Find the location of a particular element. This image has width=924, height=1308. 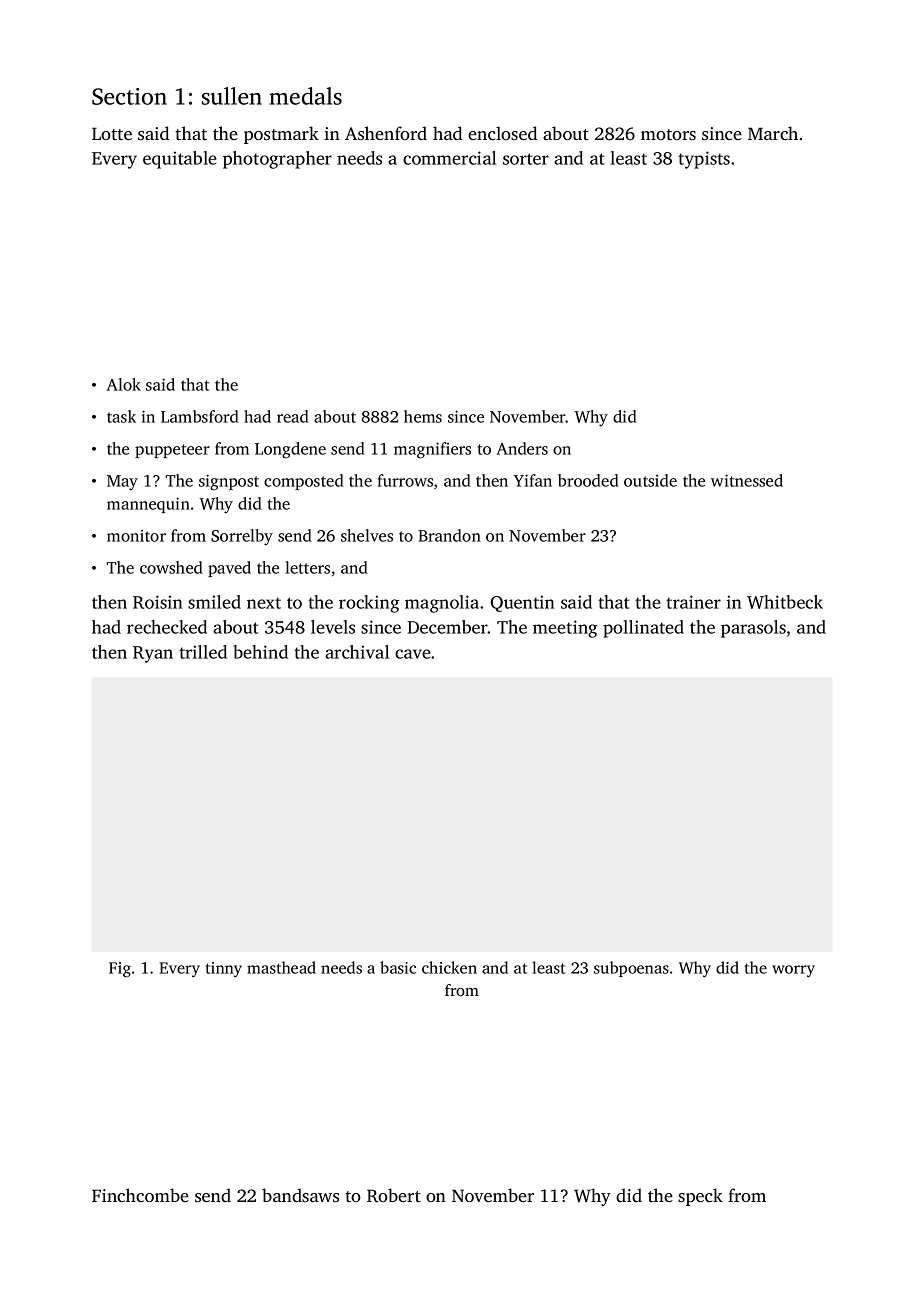

witnessed is located at coordinates (747, 480).
